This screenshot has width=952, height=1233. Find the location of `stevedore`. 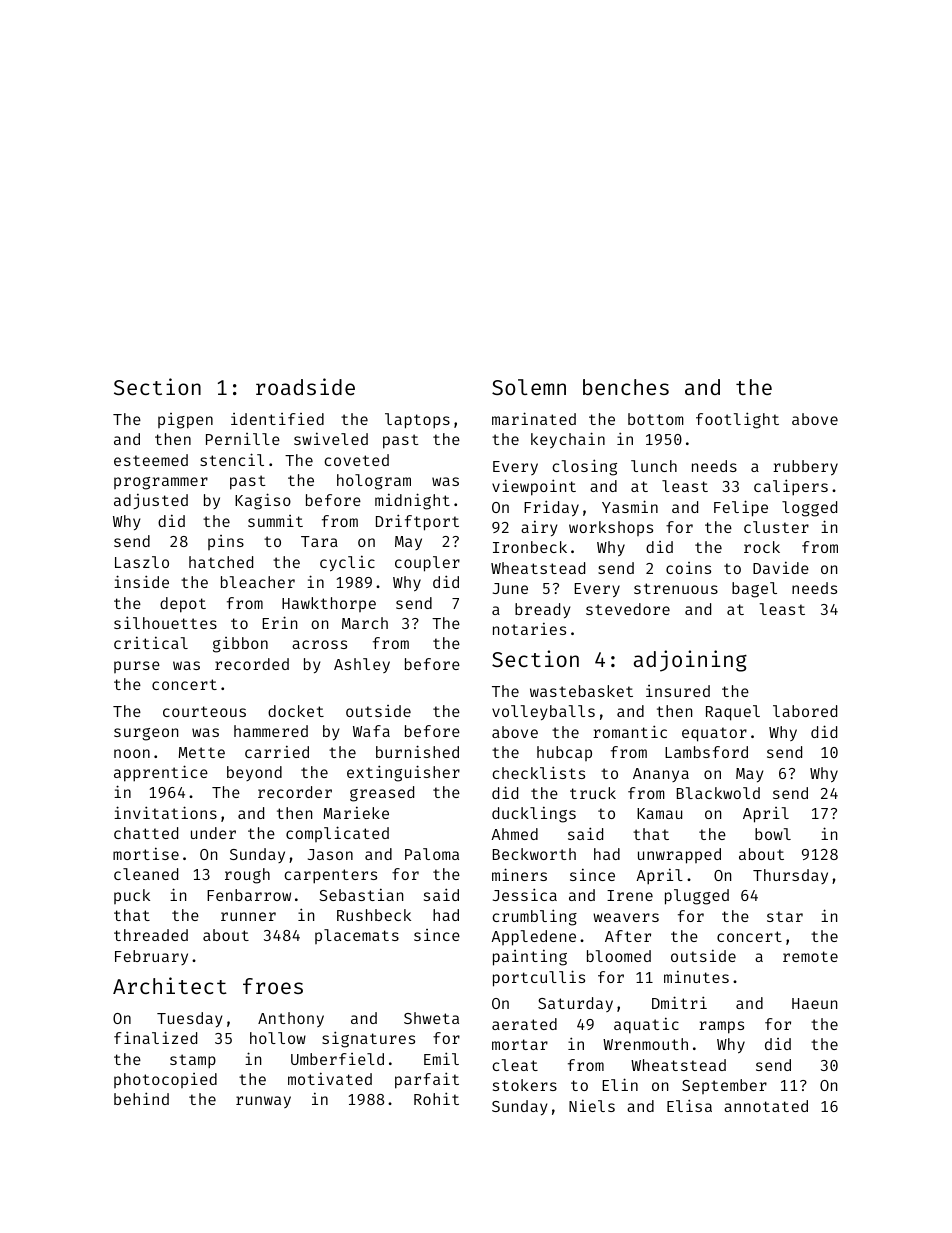

stevedore is located at coordinates (628, 609).
